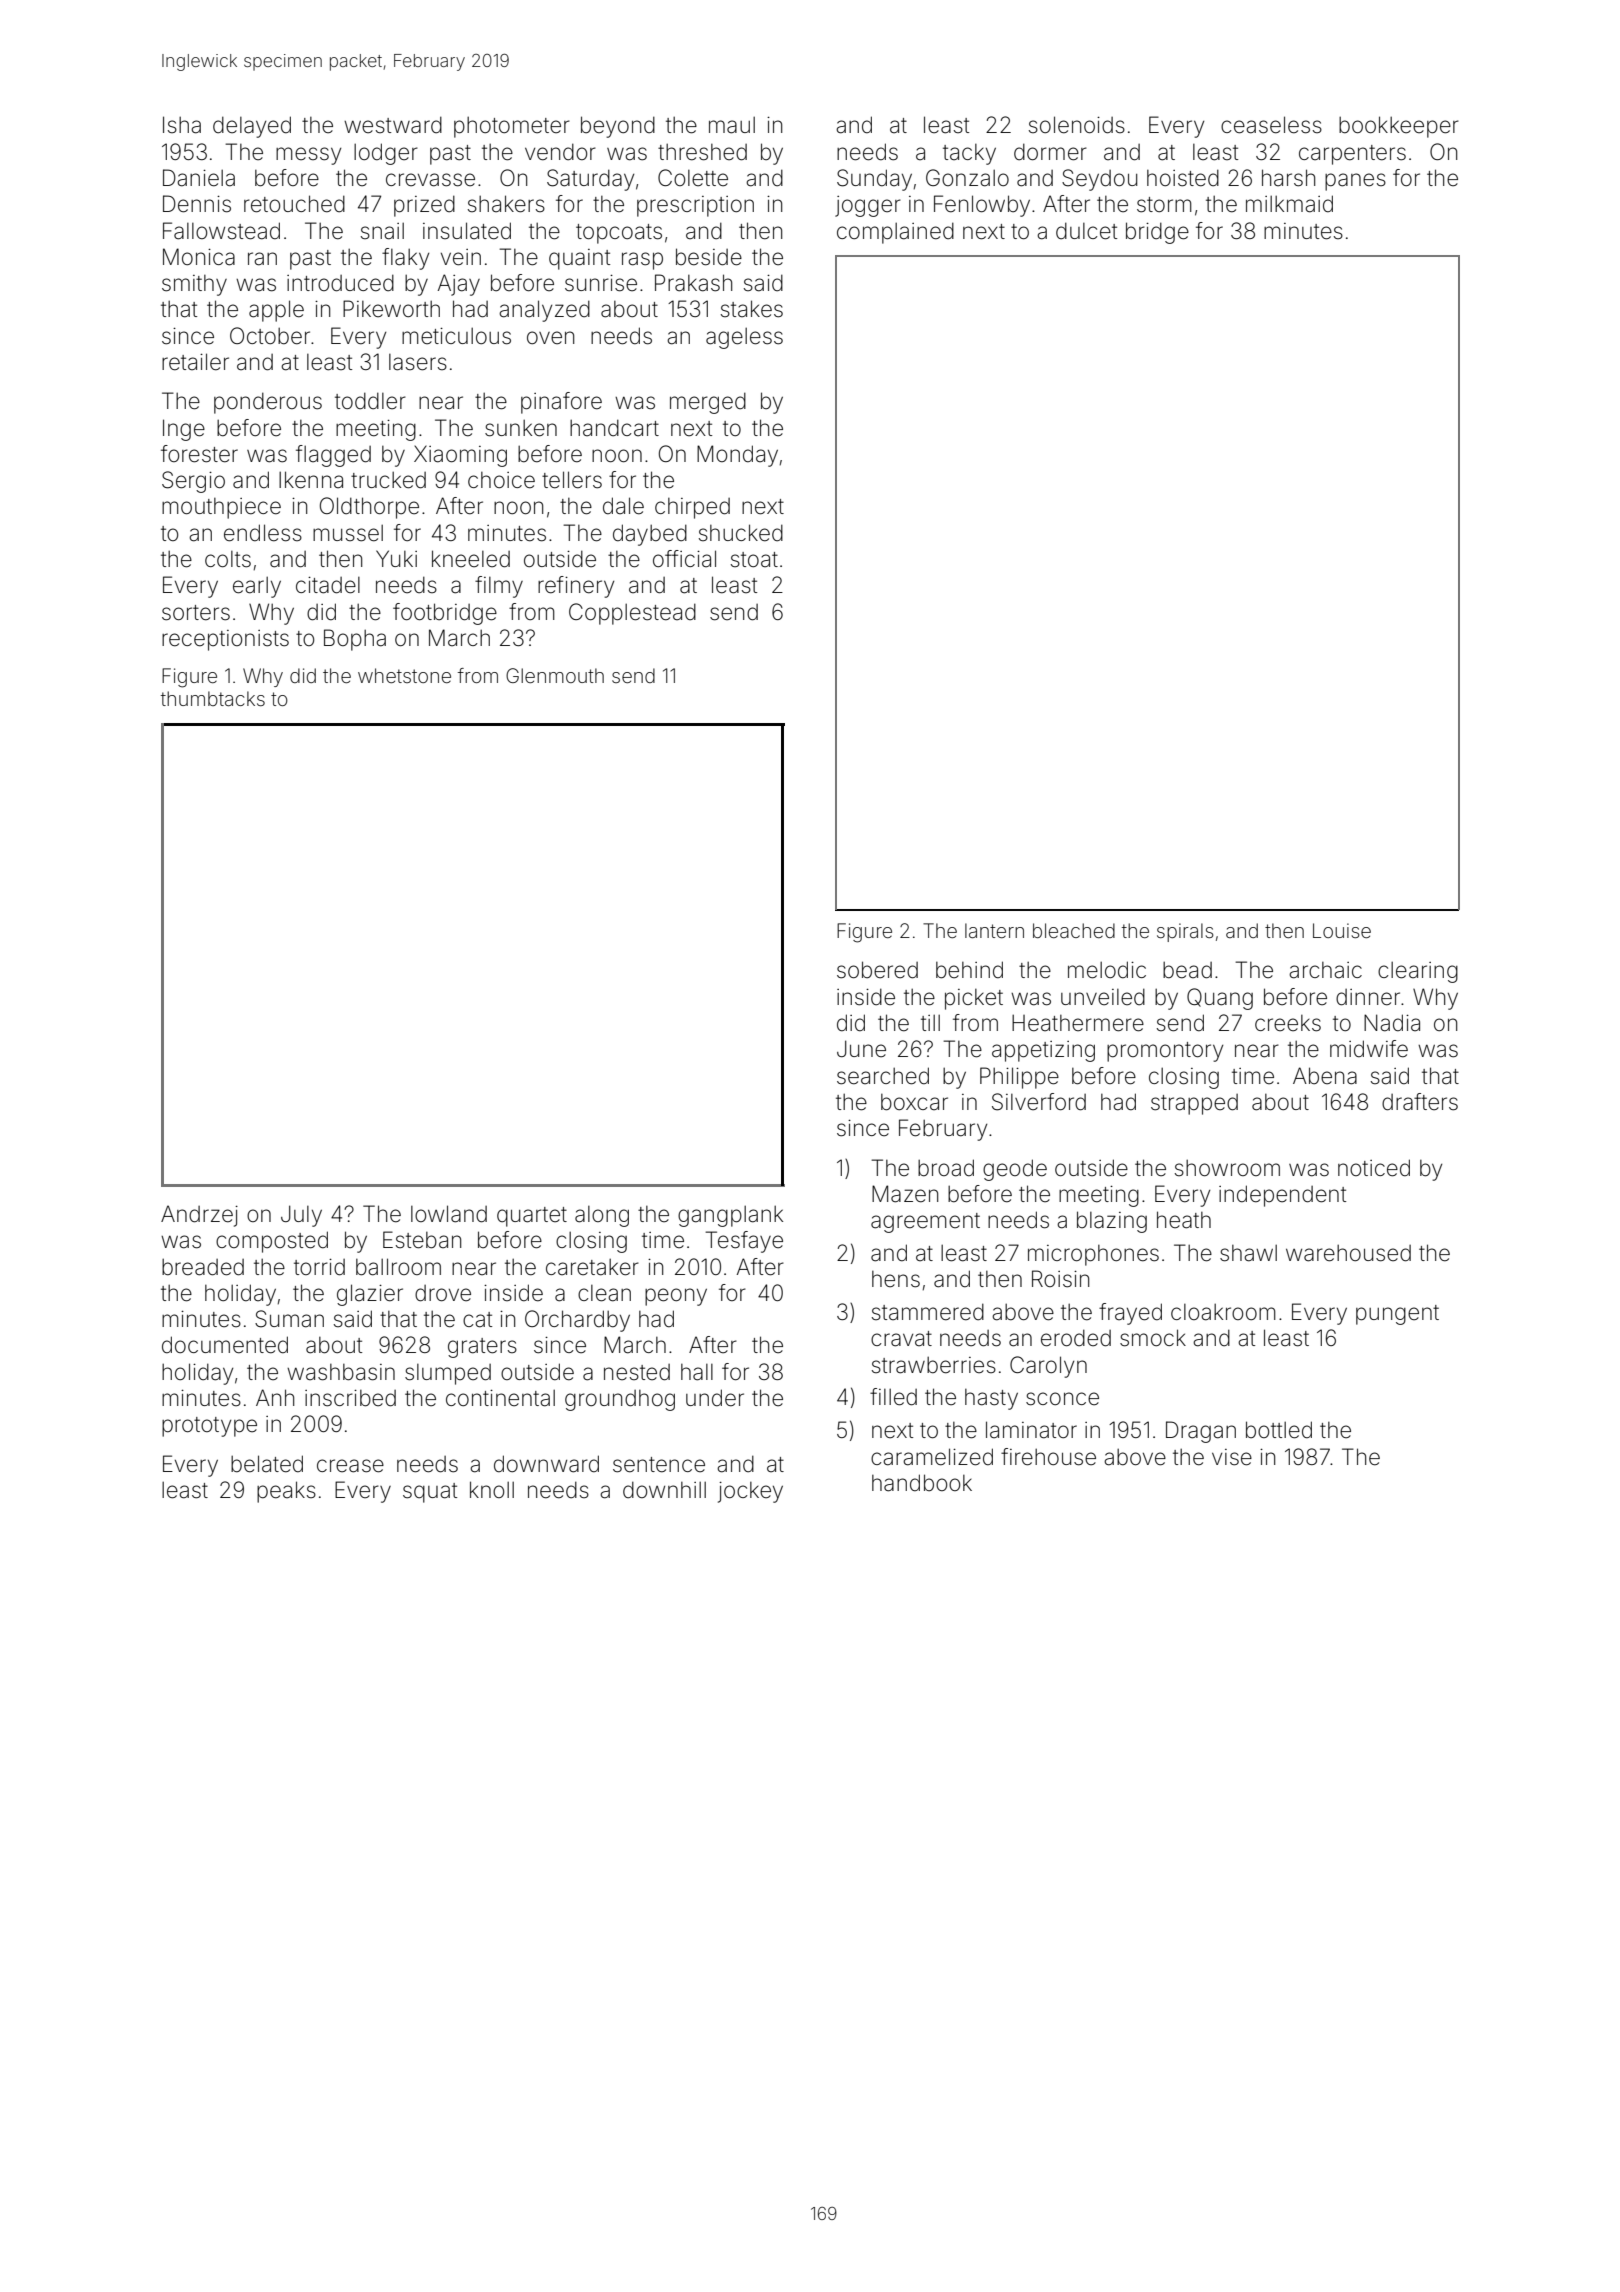 This screenshot has width=1620, height=2292. Describe the element at coordinates (430, 1493) in the screenshot. I see `squat` at that location.
